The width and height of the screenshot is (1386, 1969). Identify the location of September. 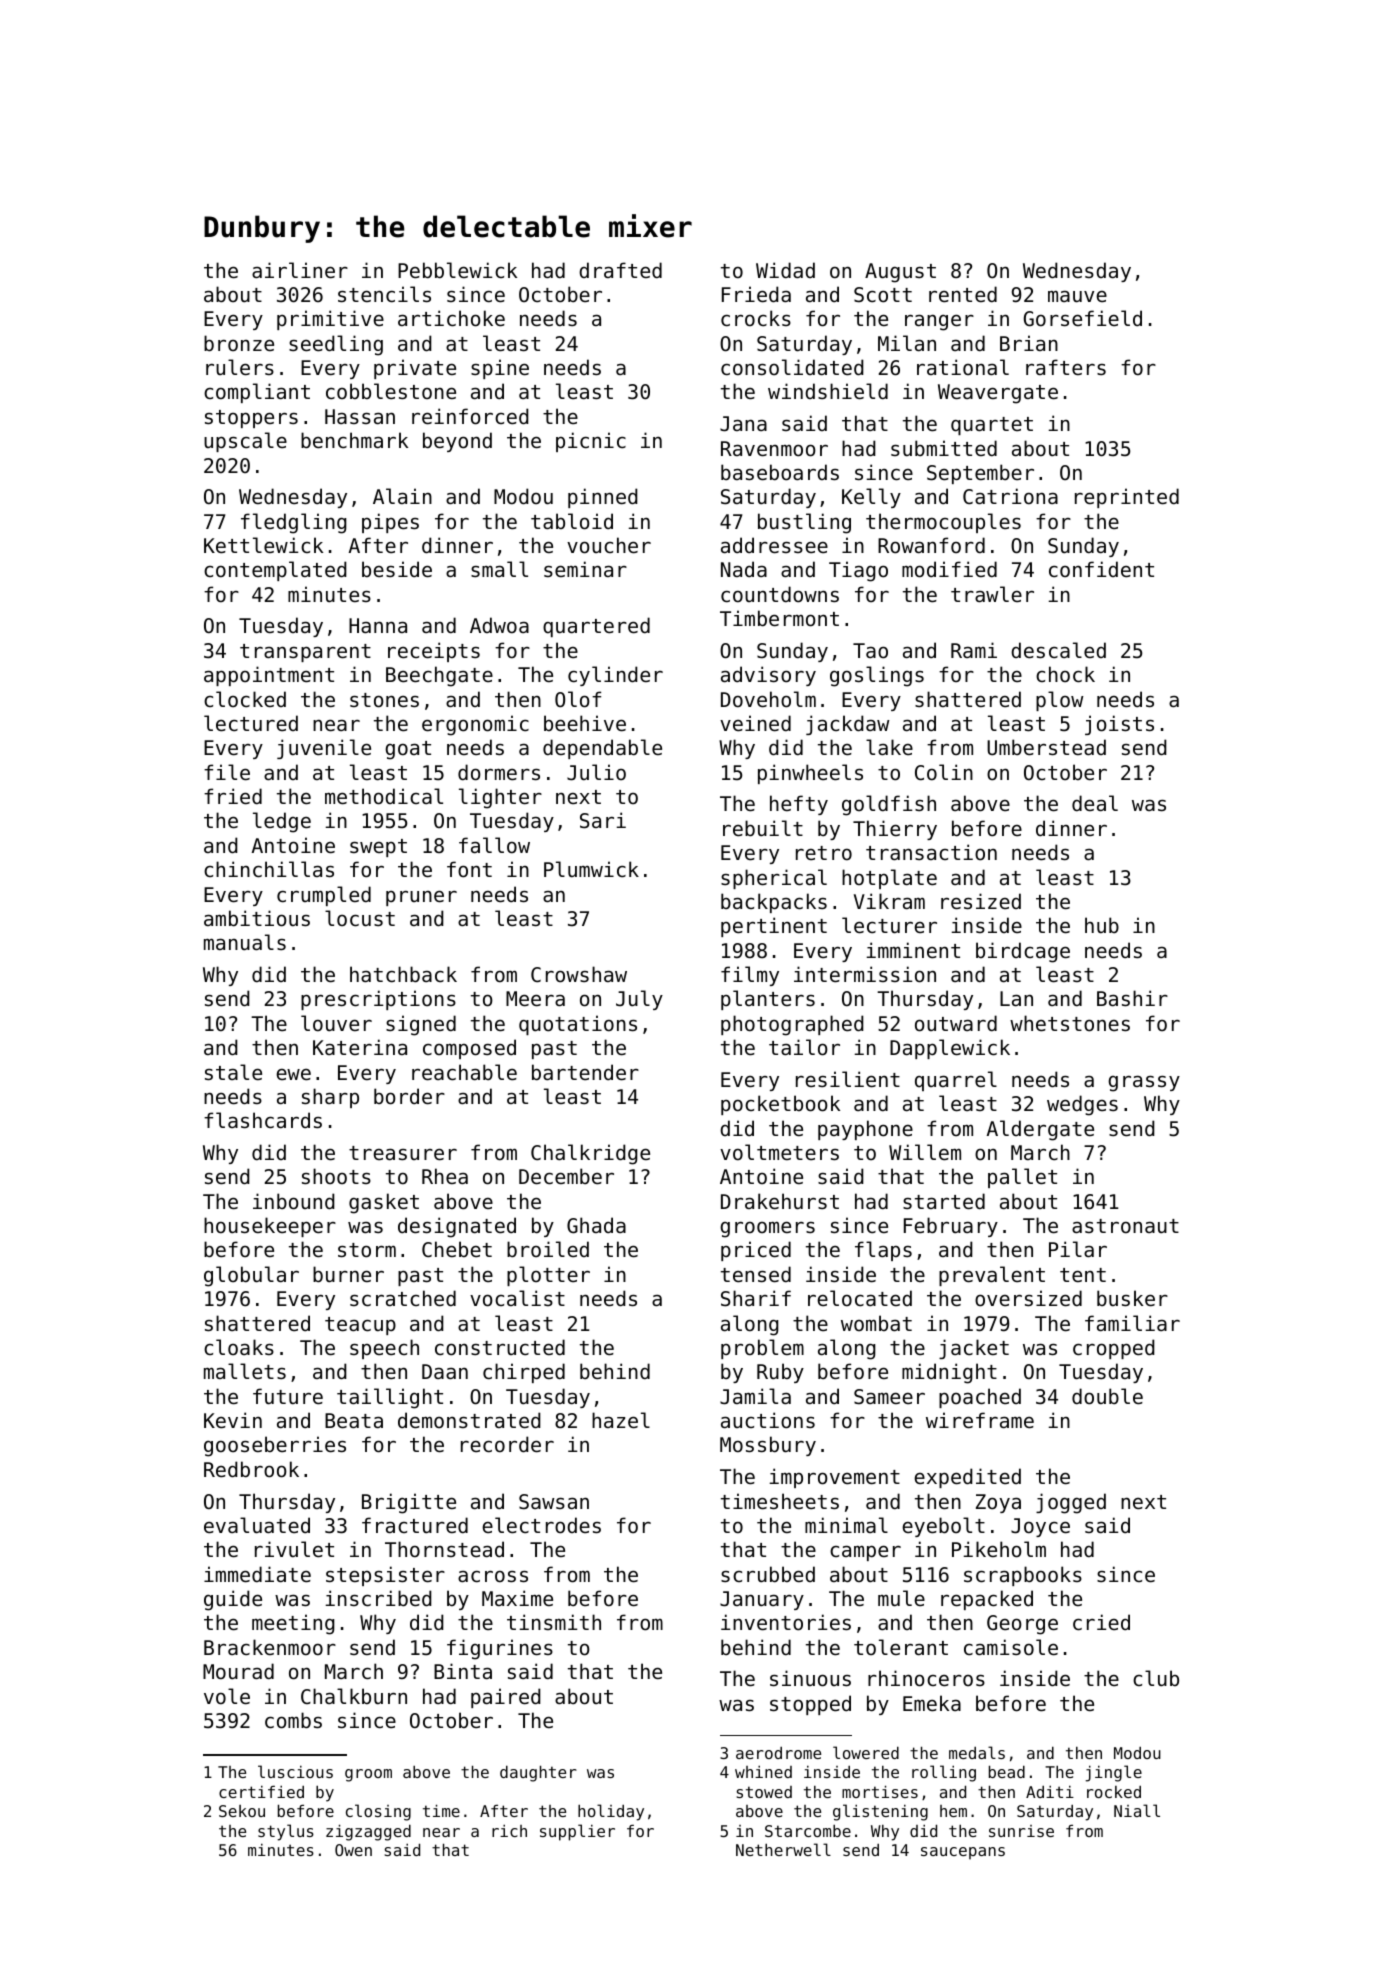
(980, 474).
